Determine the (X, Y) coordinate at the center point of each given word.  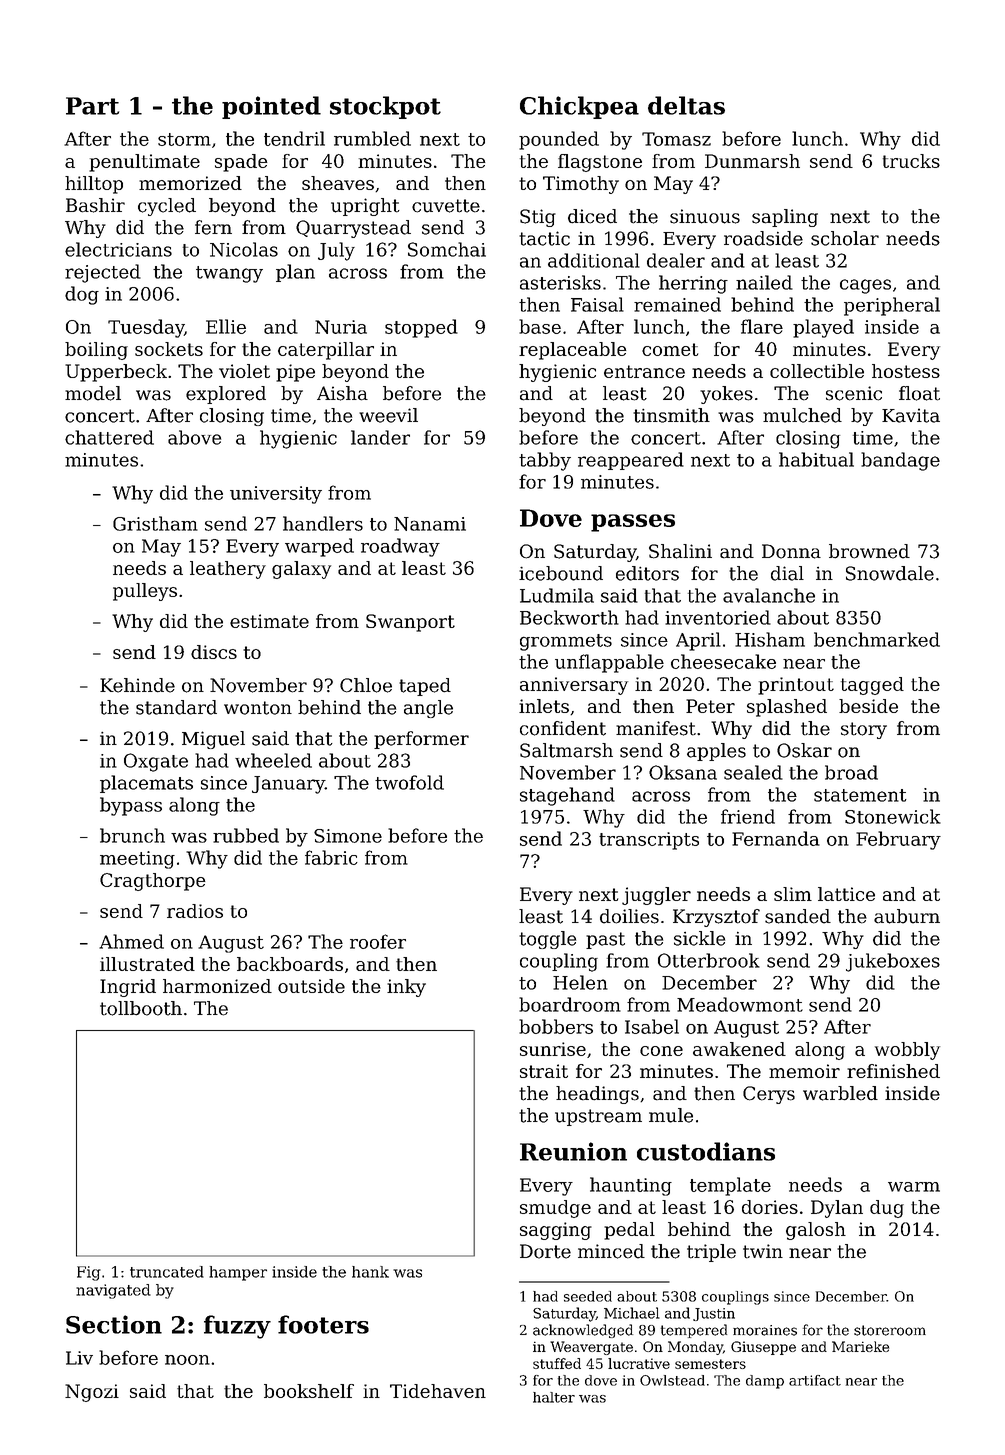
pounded (559, 140)
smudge (555, 1209)
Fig (89, 1273)
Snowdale (890, 573)
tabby (545, 461)
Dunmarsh (752, 161)
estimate (269, 621)
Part (92, 106)
